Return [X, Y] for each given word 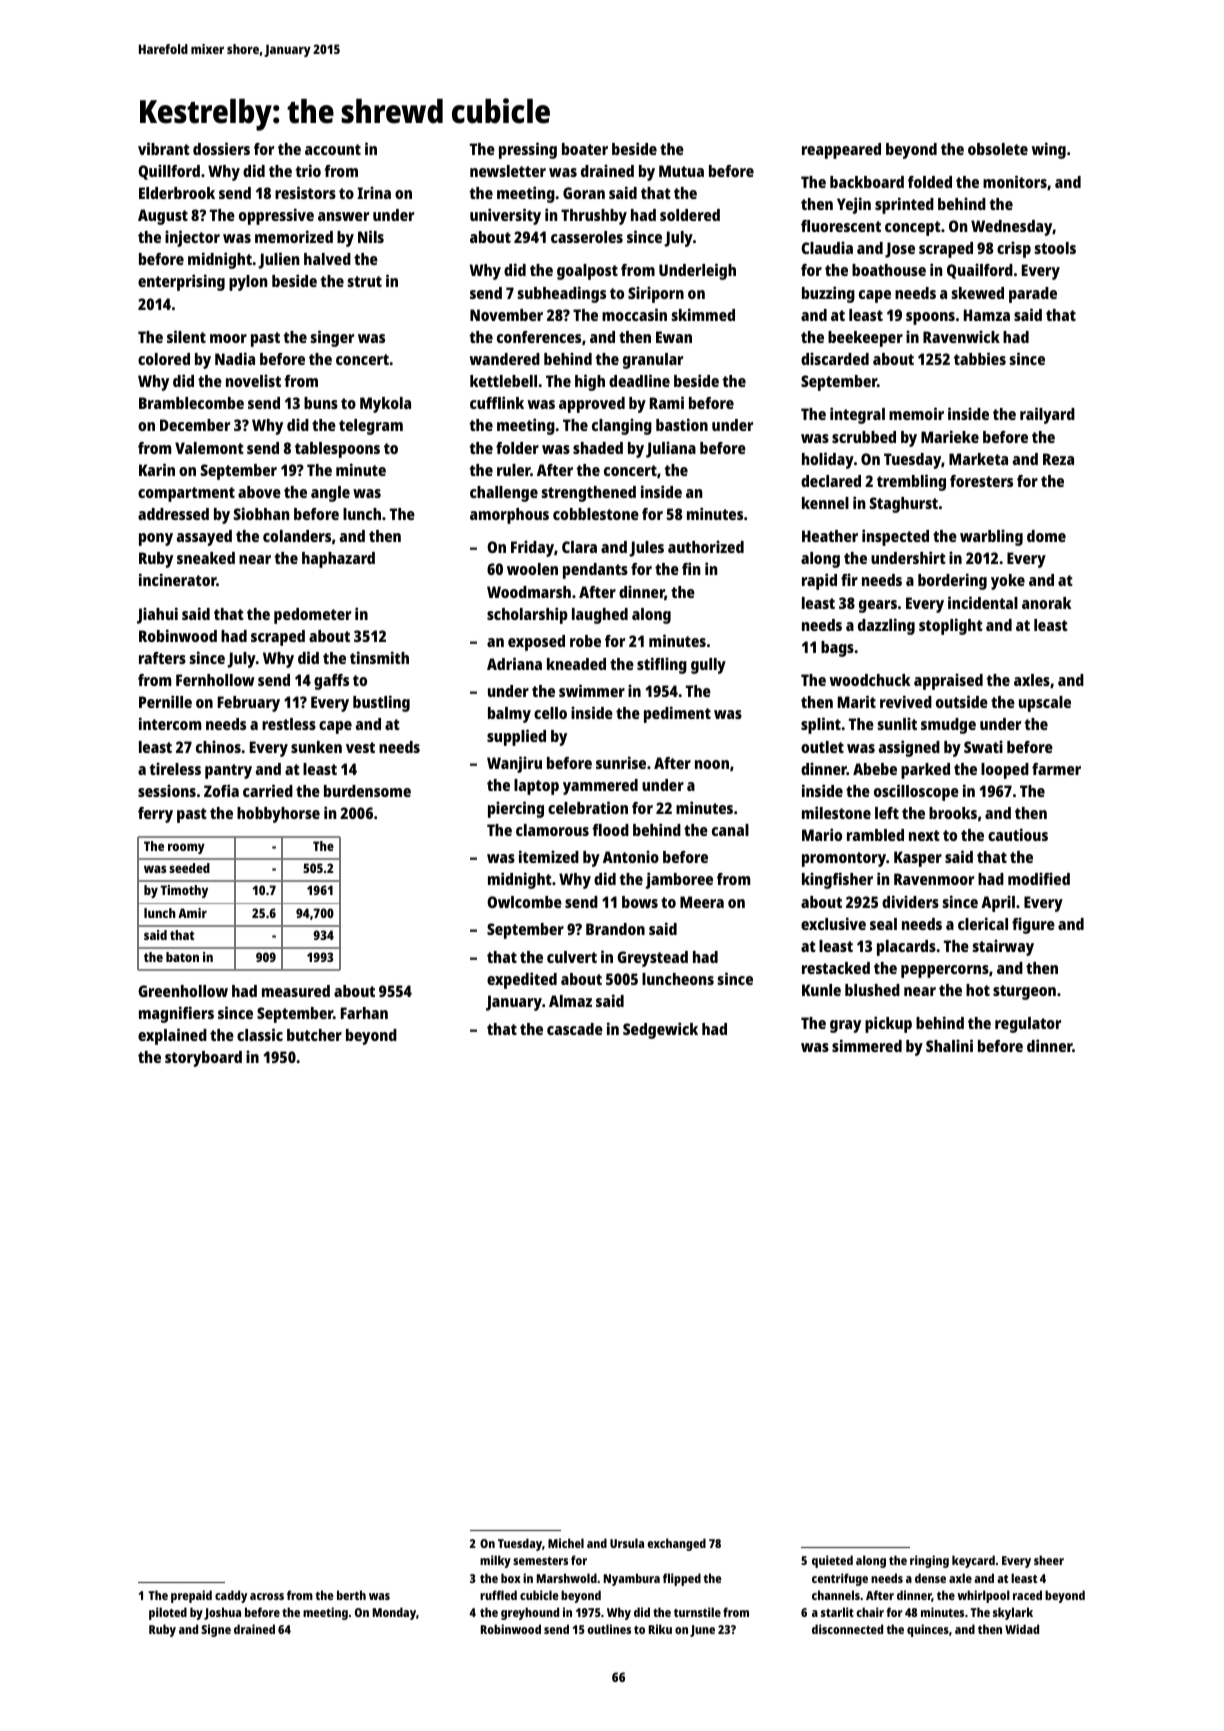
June [702, 1631]
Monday [394, 1613]
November [506, 315]
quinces [928, 1630]
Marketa [978, 459]
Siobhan [262, 513]
